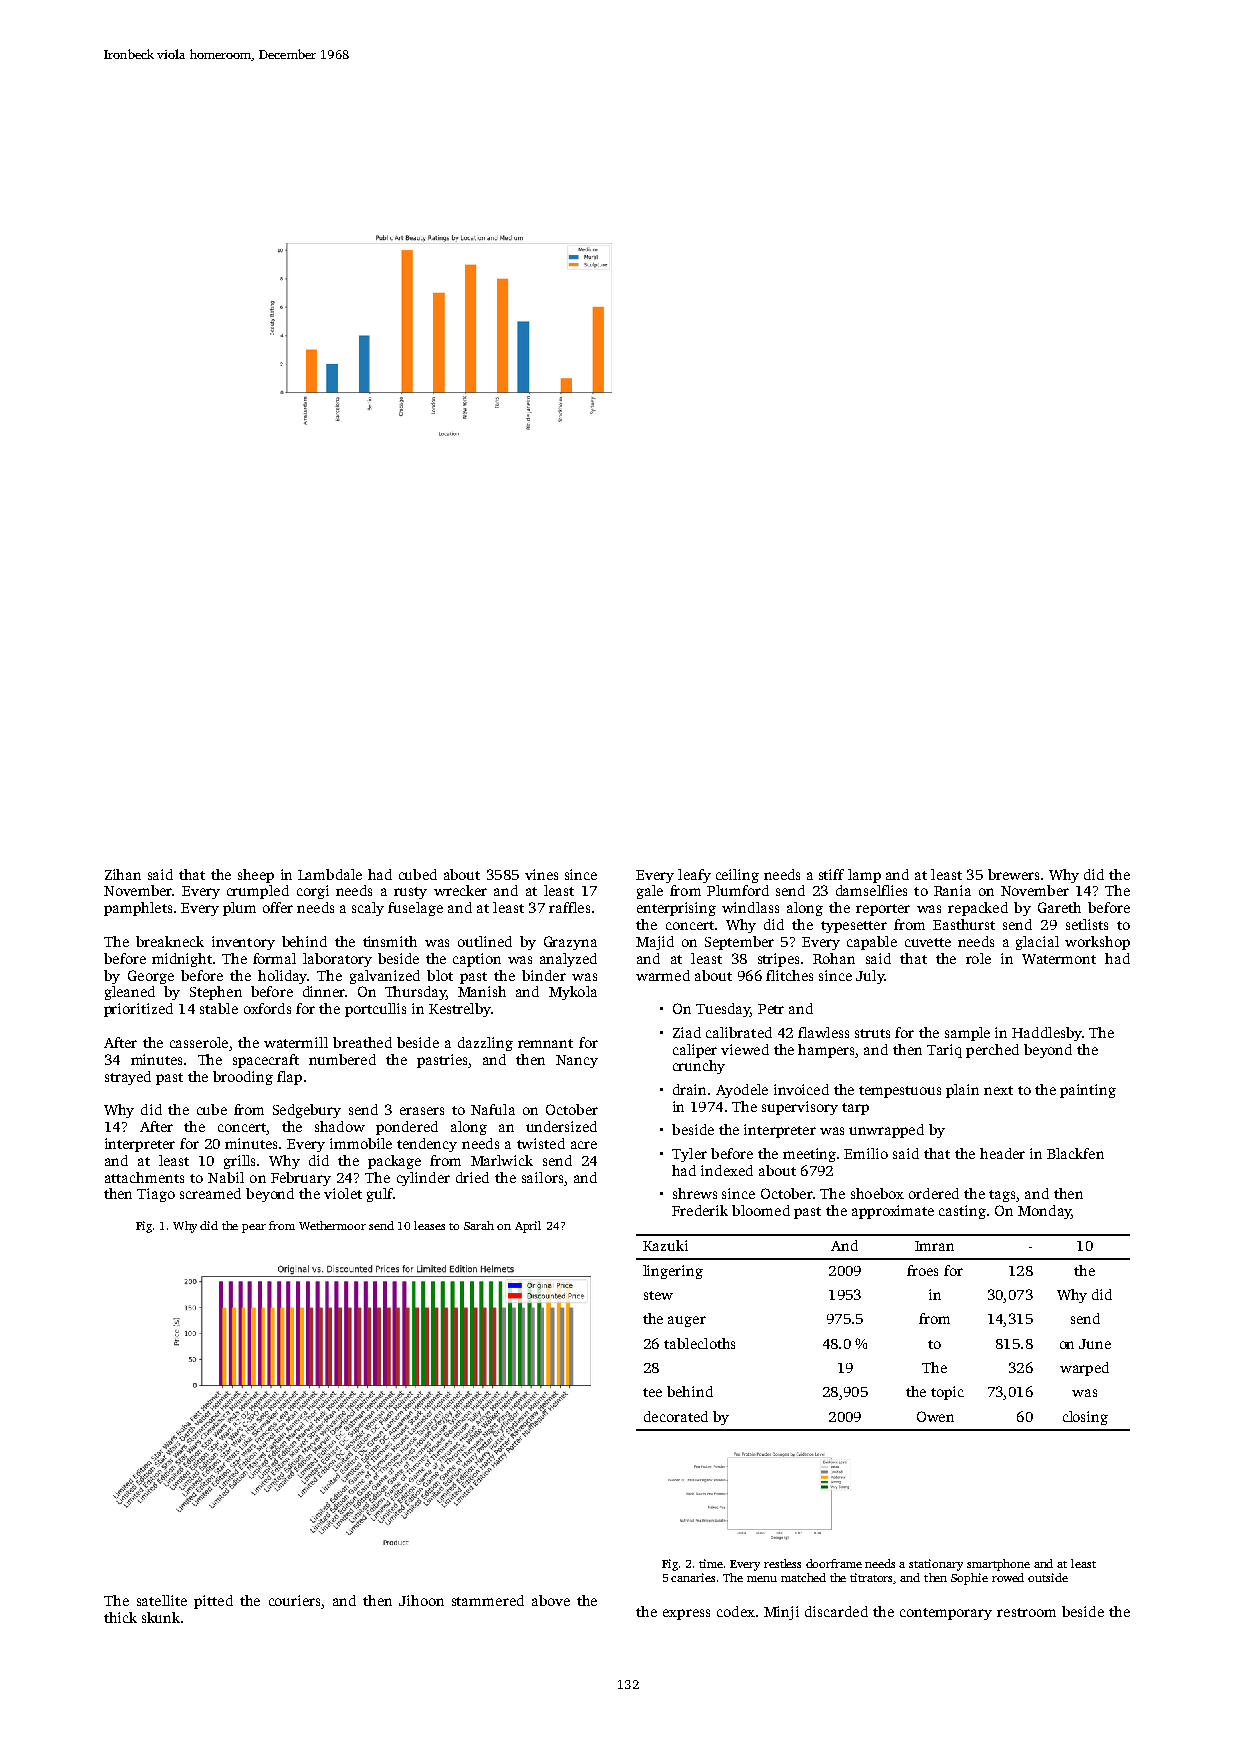  I want to click on tags, so click(1002, 1196).
